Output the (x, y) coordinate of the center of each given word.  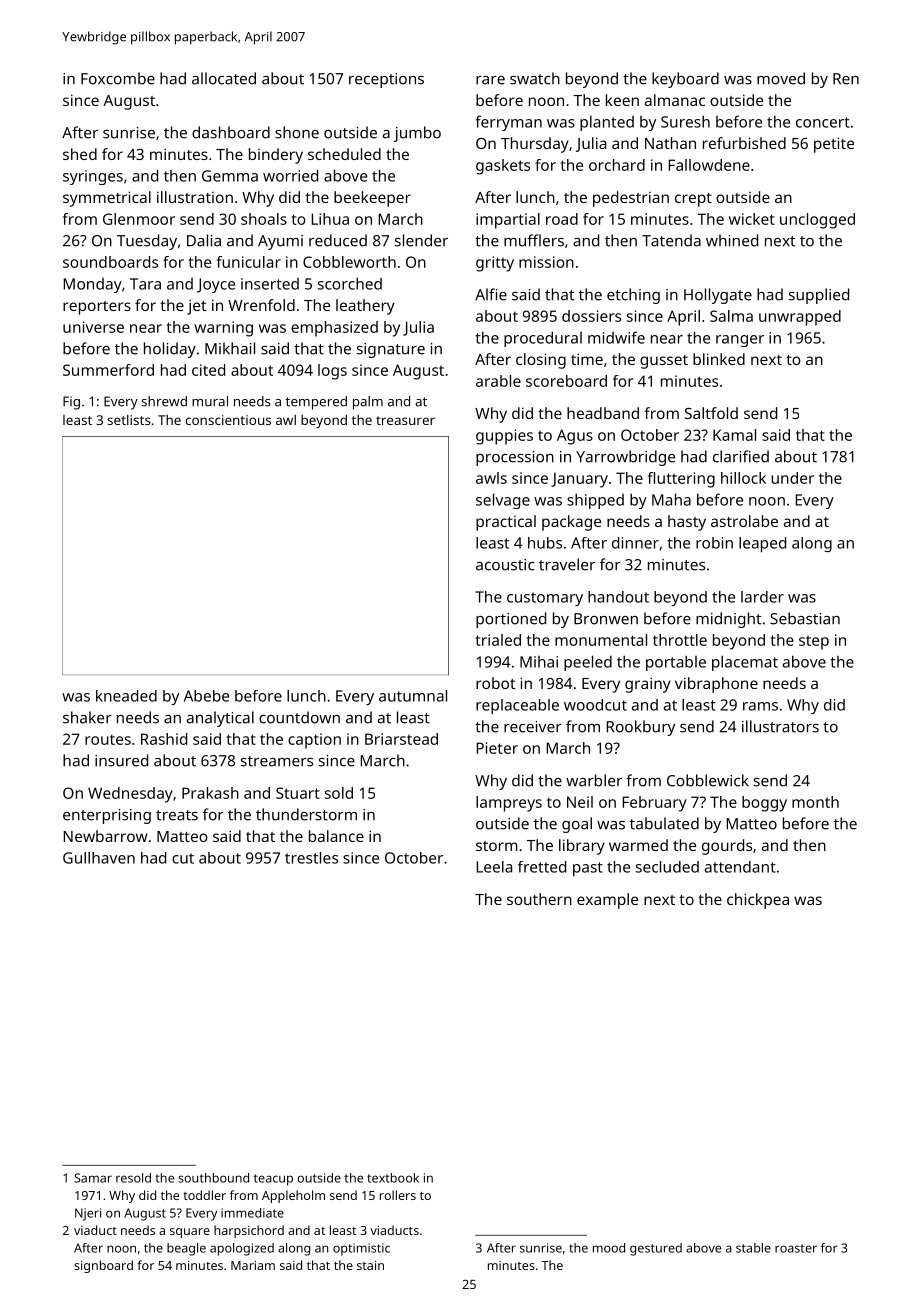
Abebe (206, 696)
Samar (93, 1178)
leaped (762, 544)
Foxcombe (118, 78)
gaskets (503, 167)
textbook (393, 1178)
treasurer (405, 420)
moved (781, 78)
